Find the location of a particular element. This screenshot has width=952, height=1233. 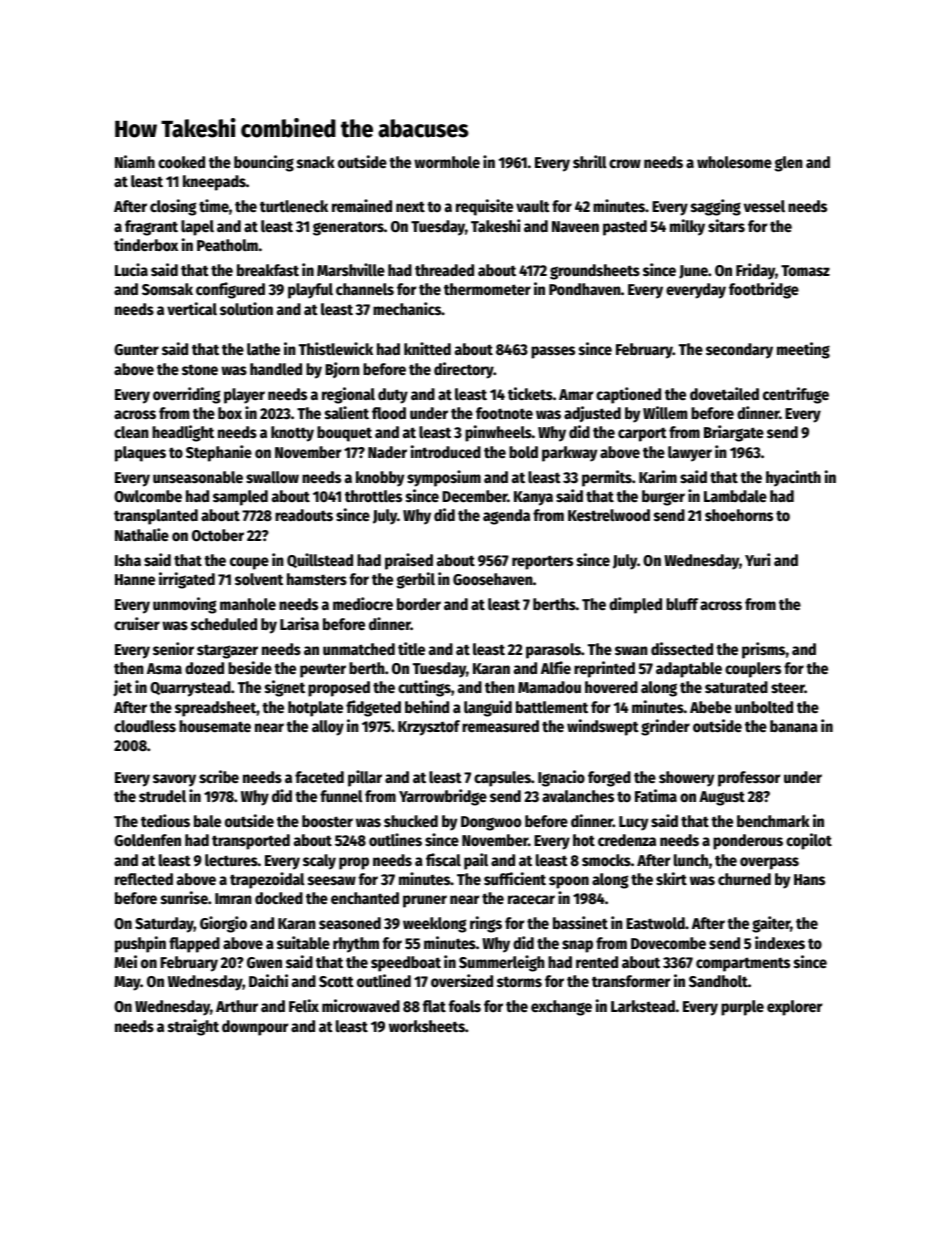

Yuri is located at coordinates (757, 559).
